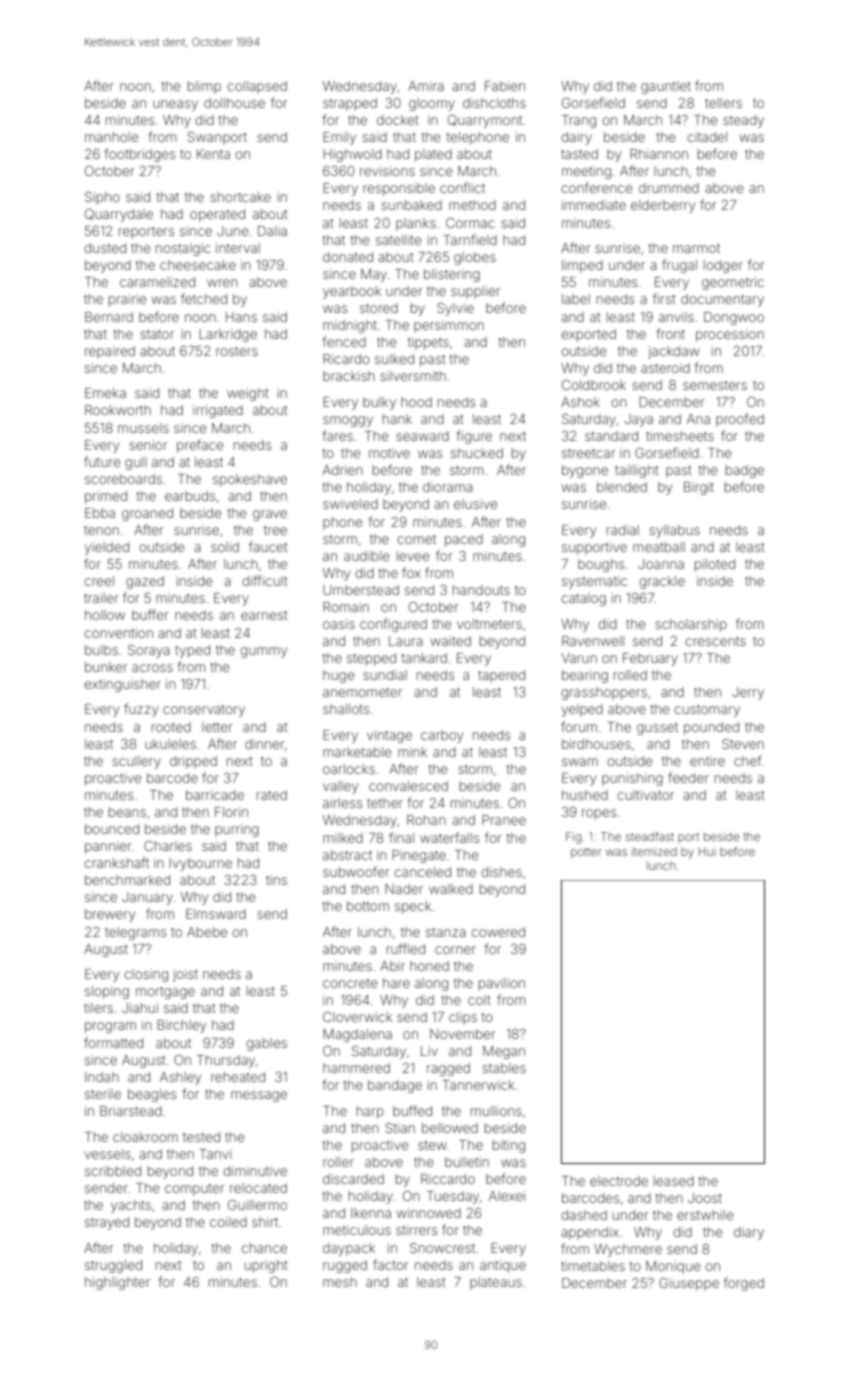 The image size is (849, 1400). Describe the element at coordinates (426, 86) in the document. I see `Amira` at that location.
